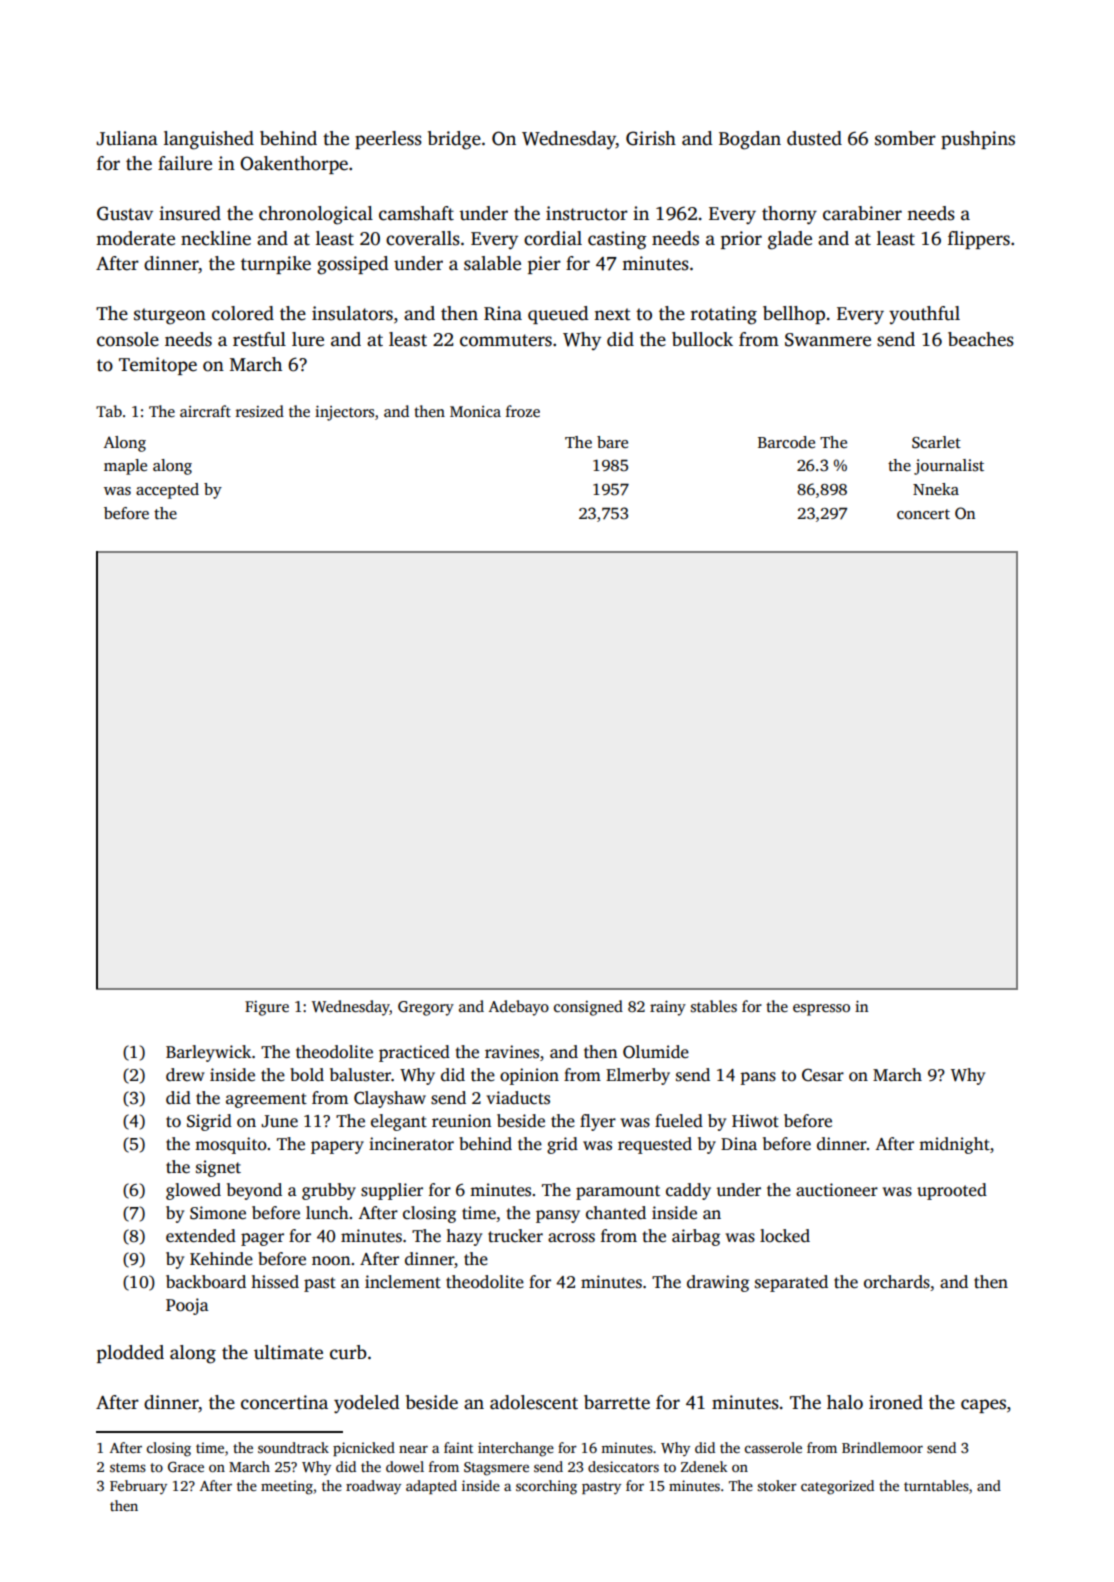  I want to click on Juliana, so click(127, 138).
